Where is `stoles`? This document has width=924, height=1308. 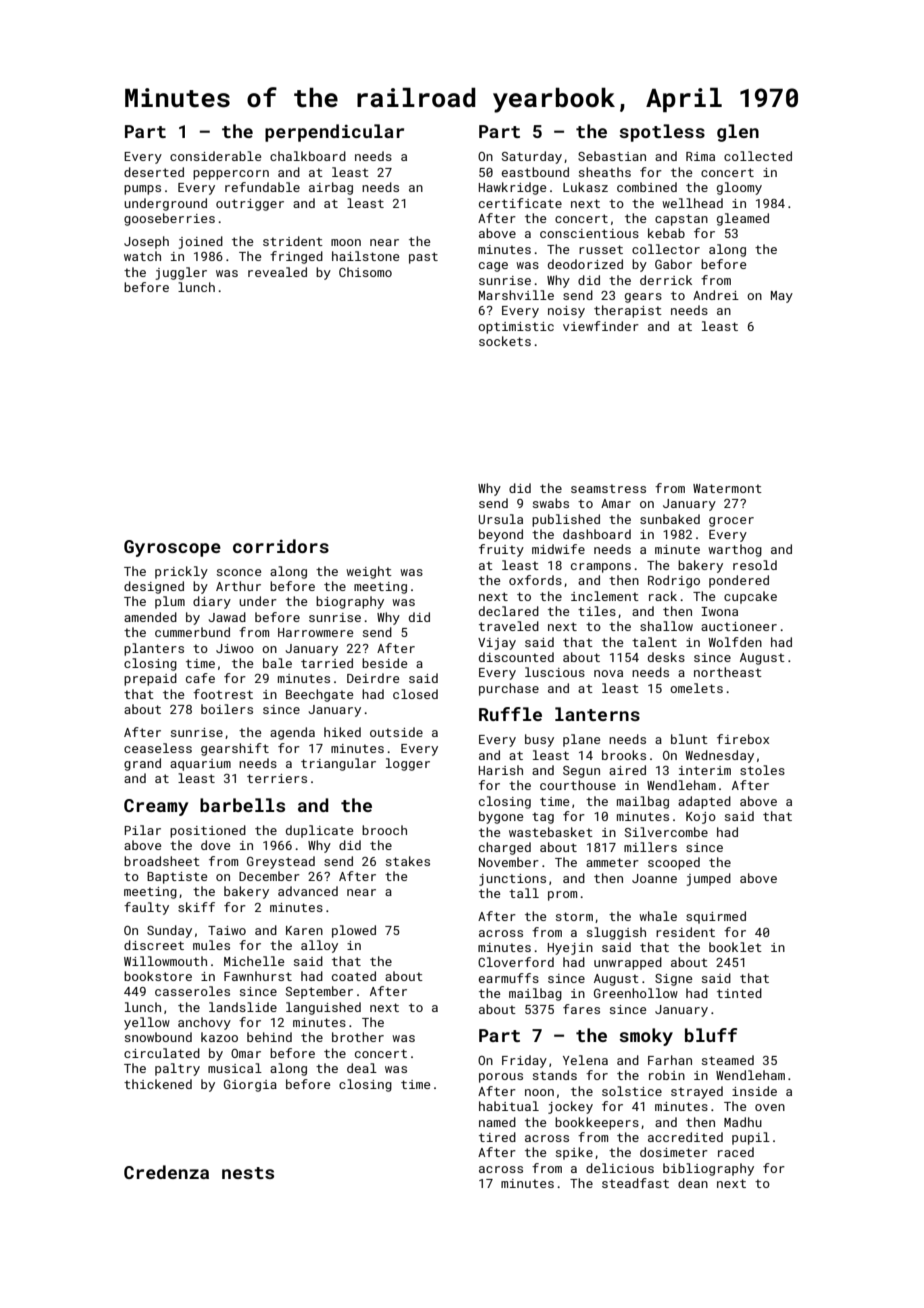
stoles is located at coordinates (762, 770).
